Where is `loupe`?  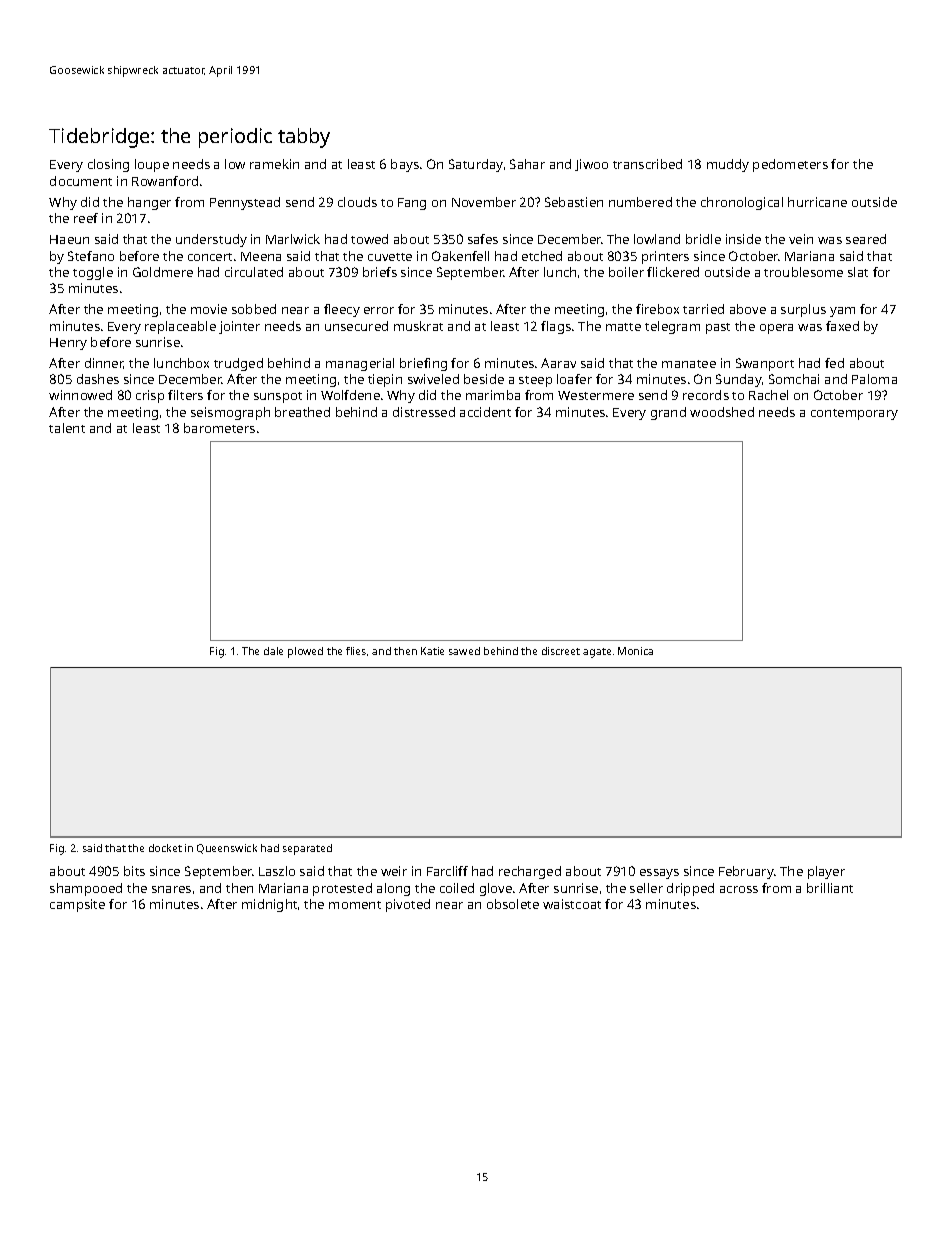
loupe is located at coordinates (152, 165).
